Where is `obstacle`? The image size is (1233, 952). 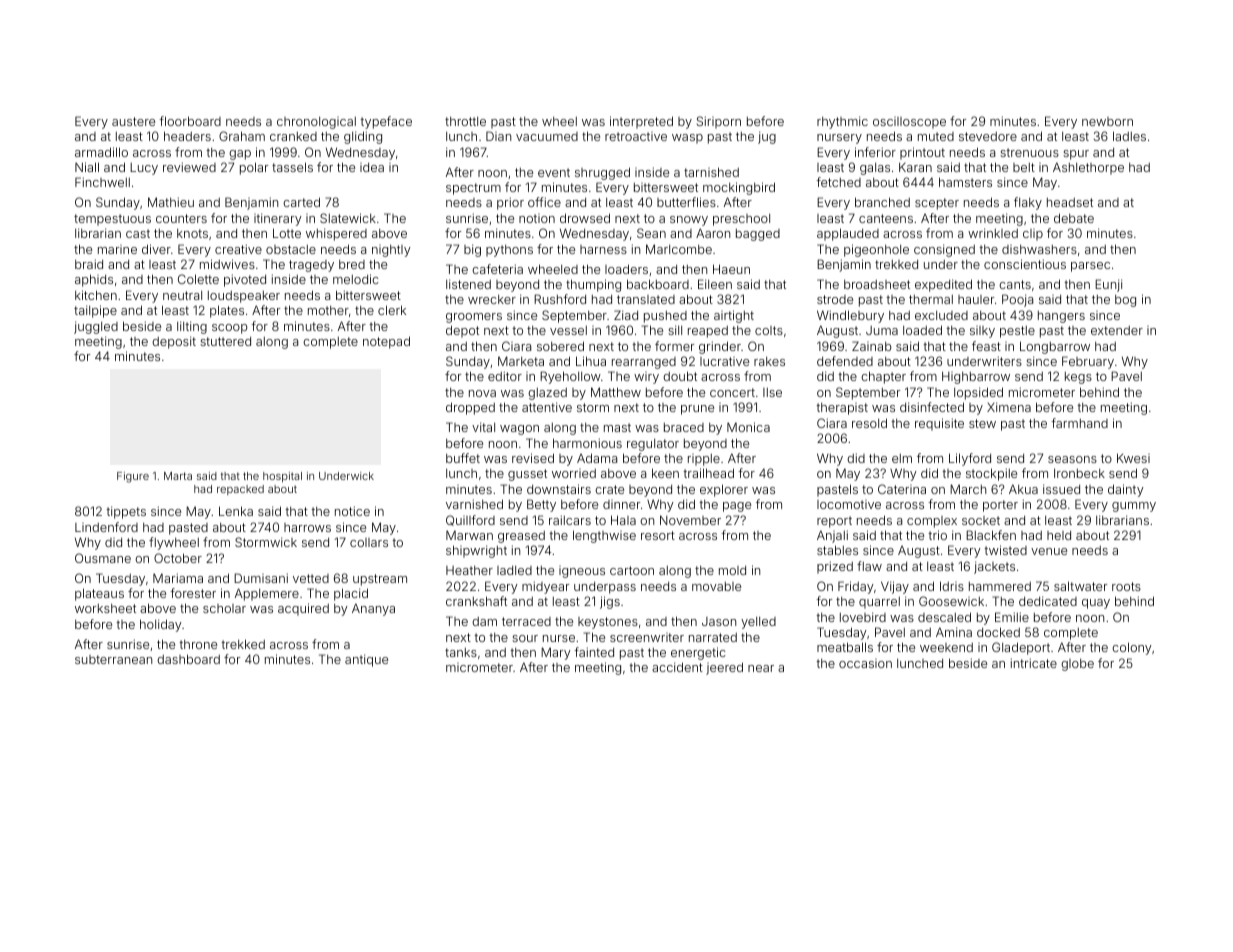 obstacle is located at coordinates (291, 249).
